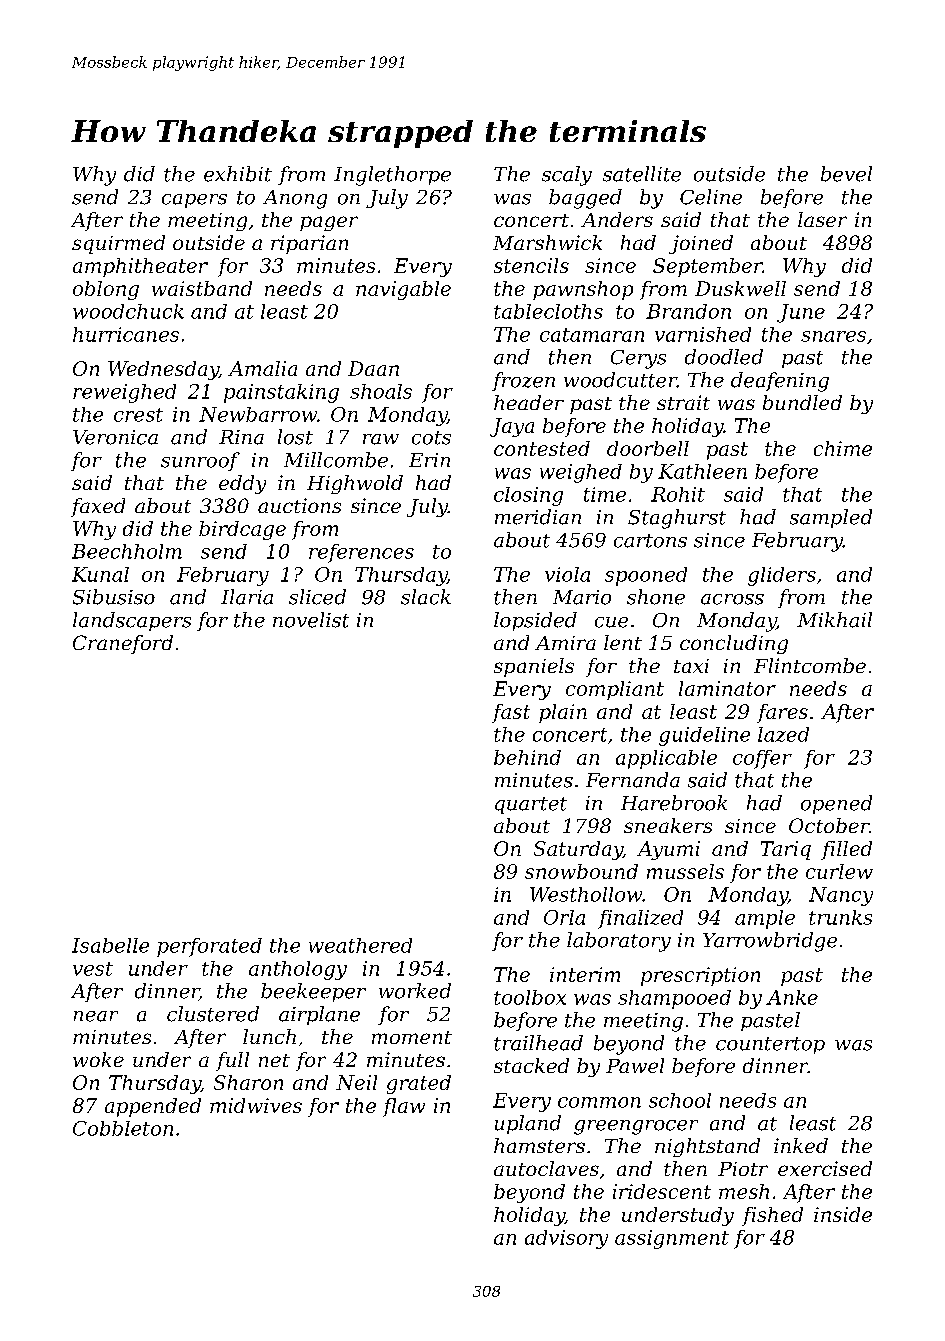 This screenshot has width=945, height=1341. I want to click on inside, so click(843, 1214).
